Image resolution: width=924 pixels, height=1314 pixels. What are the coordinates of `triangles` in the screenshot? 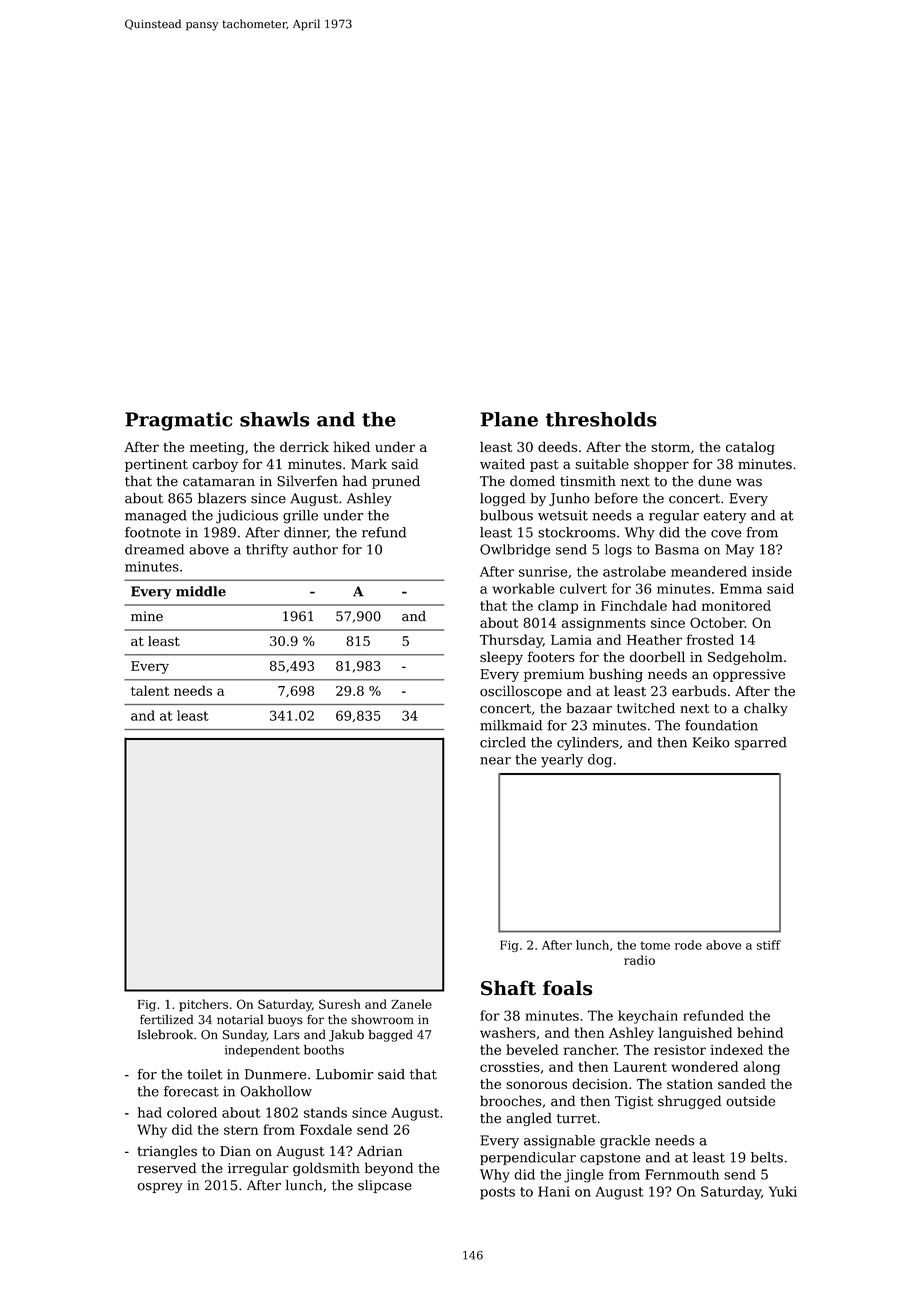 It's located at (167, 1152).
